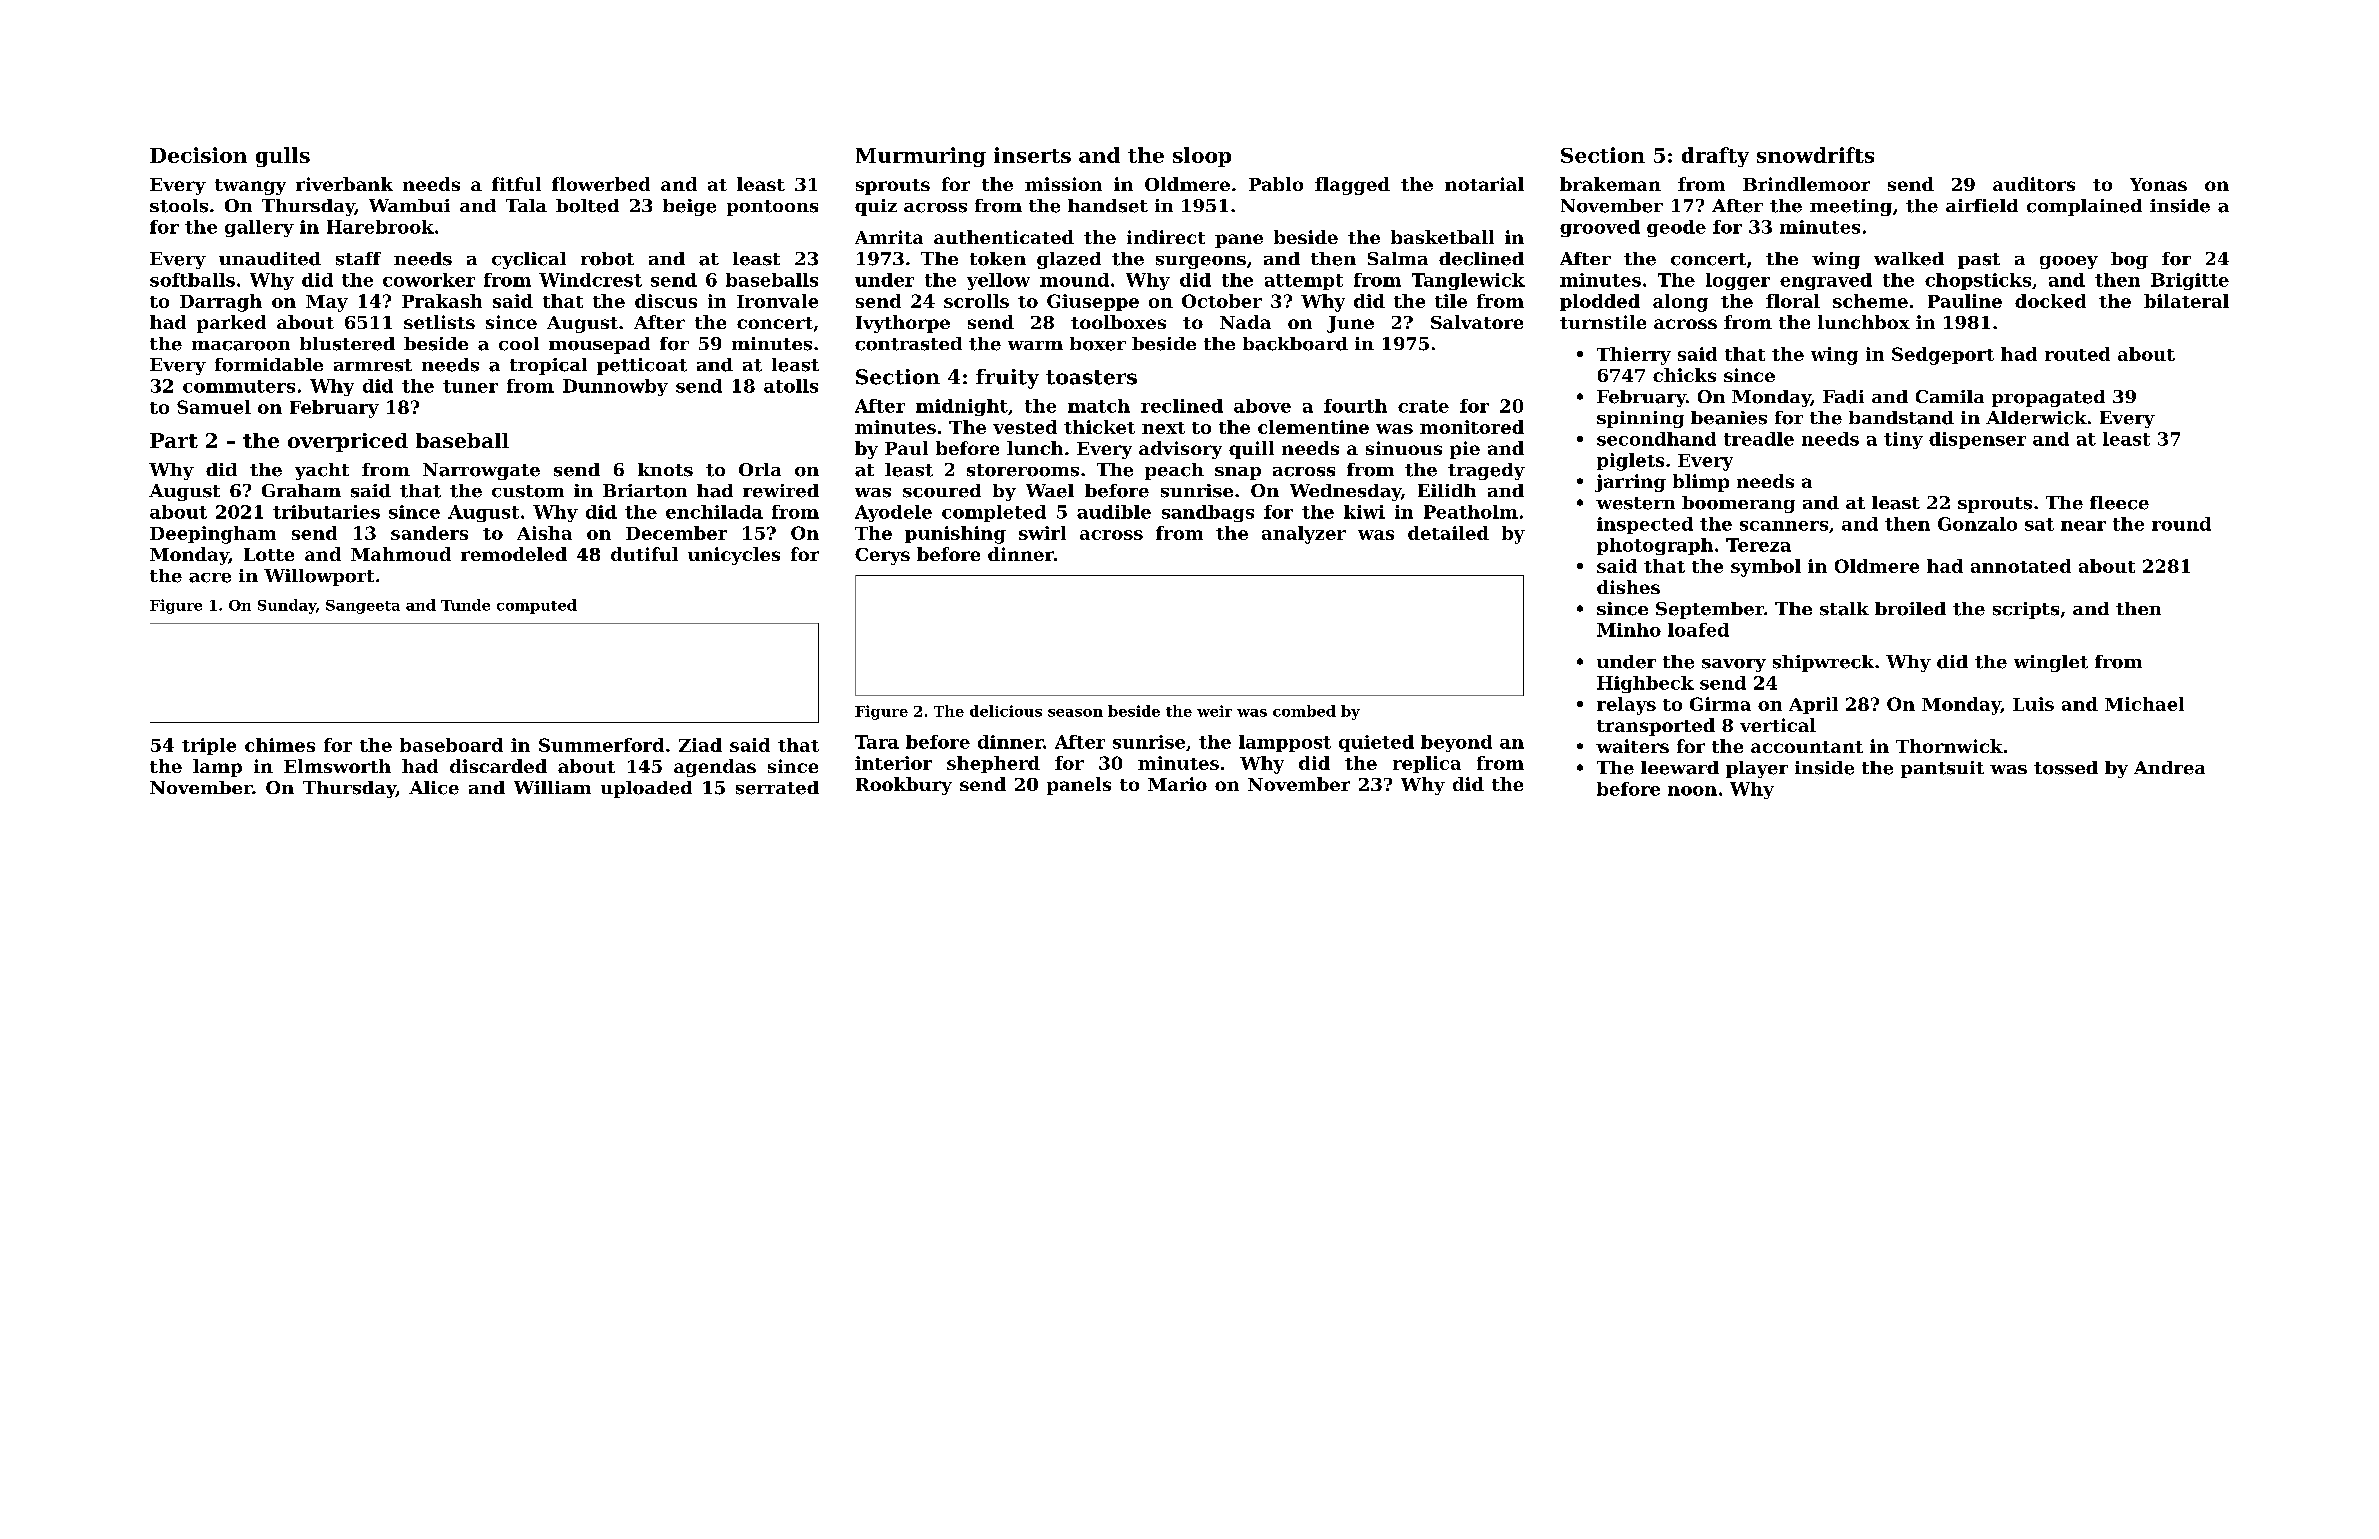  I want to click on annotated, so click(2021, 566).
